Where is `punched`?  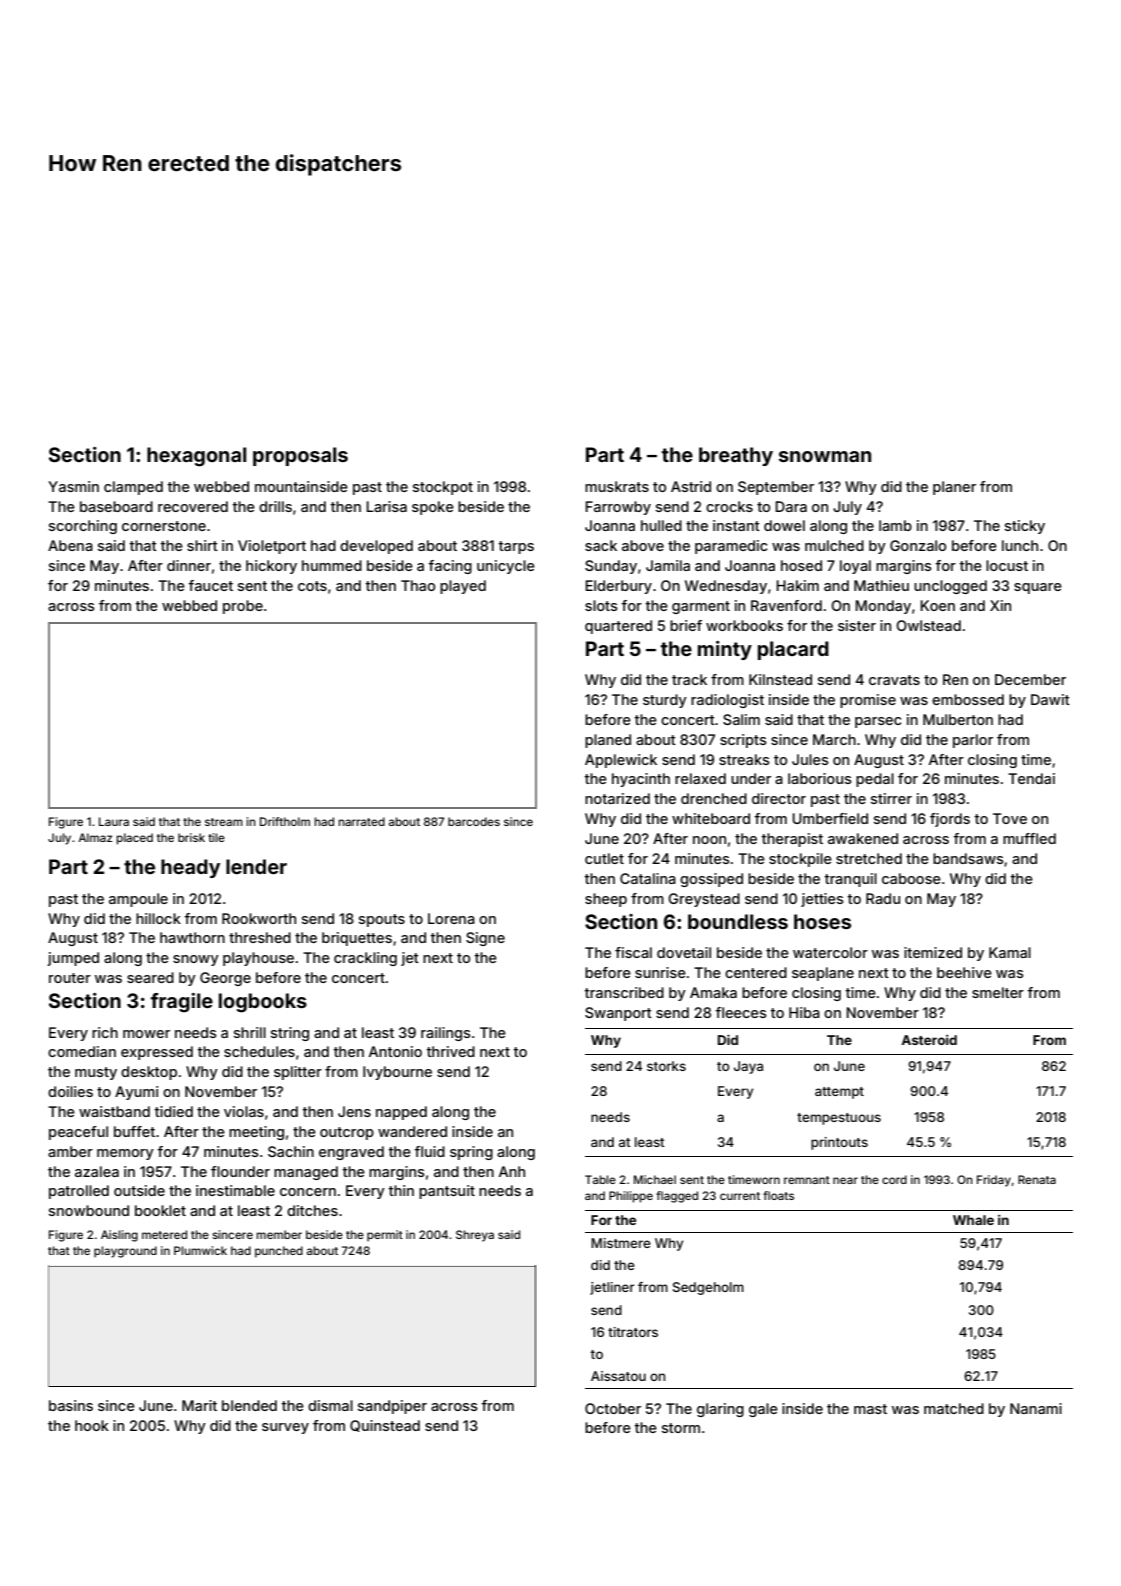 punched is located at coordinates (279, 1252).
